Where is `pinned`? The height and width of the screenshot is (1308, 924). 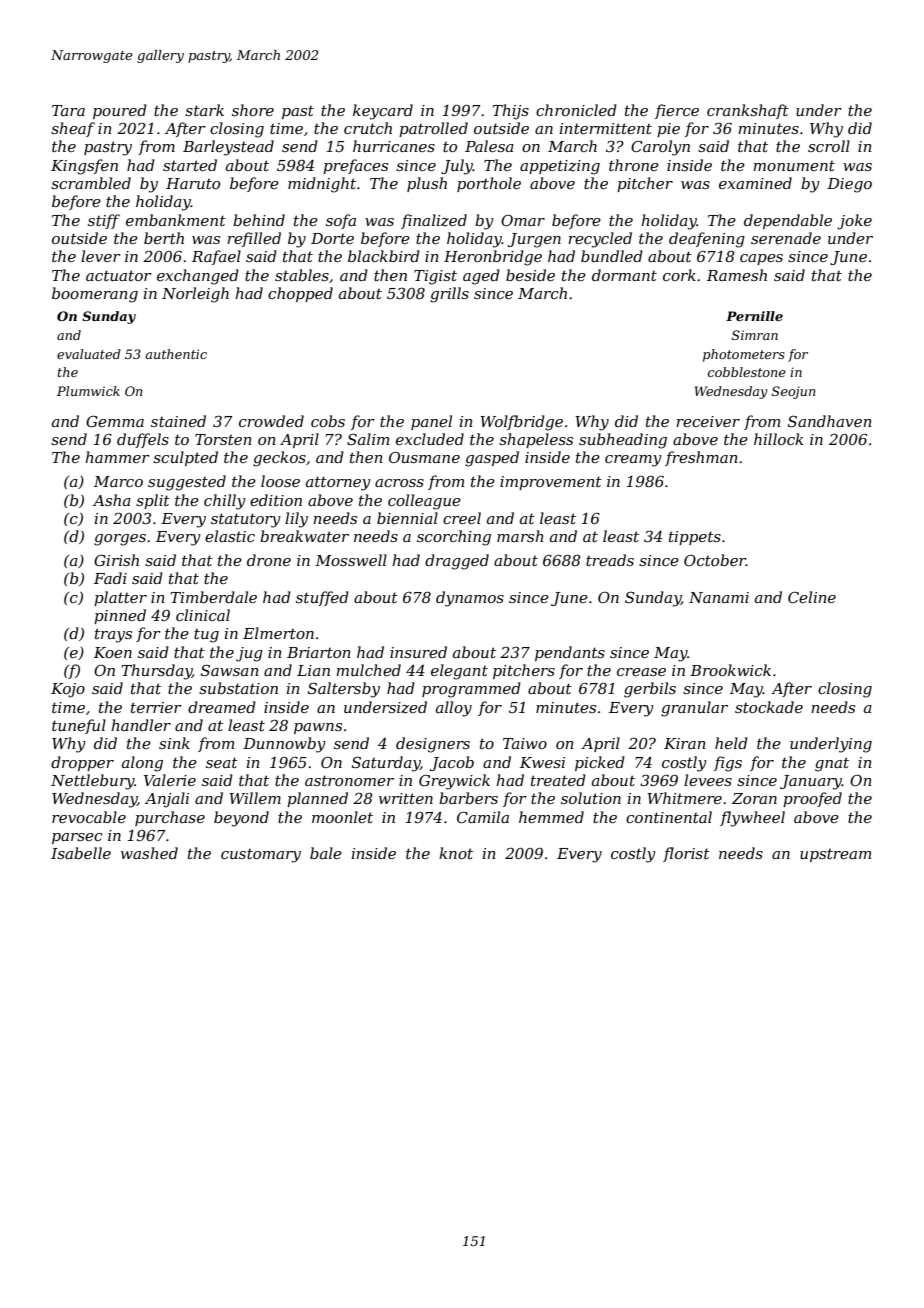 pinned is located at coordinates (120, 616).
